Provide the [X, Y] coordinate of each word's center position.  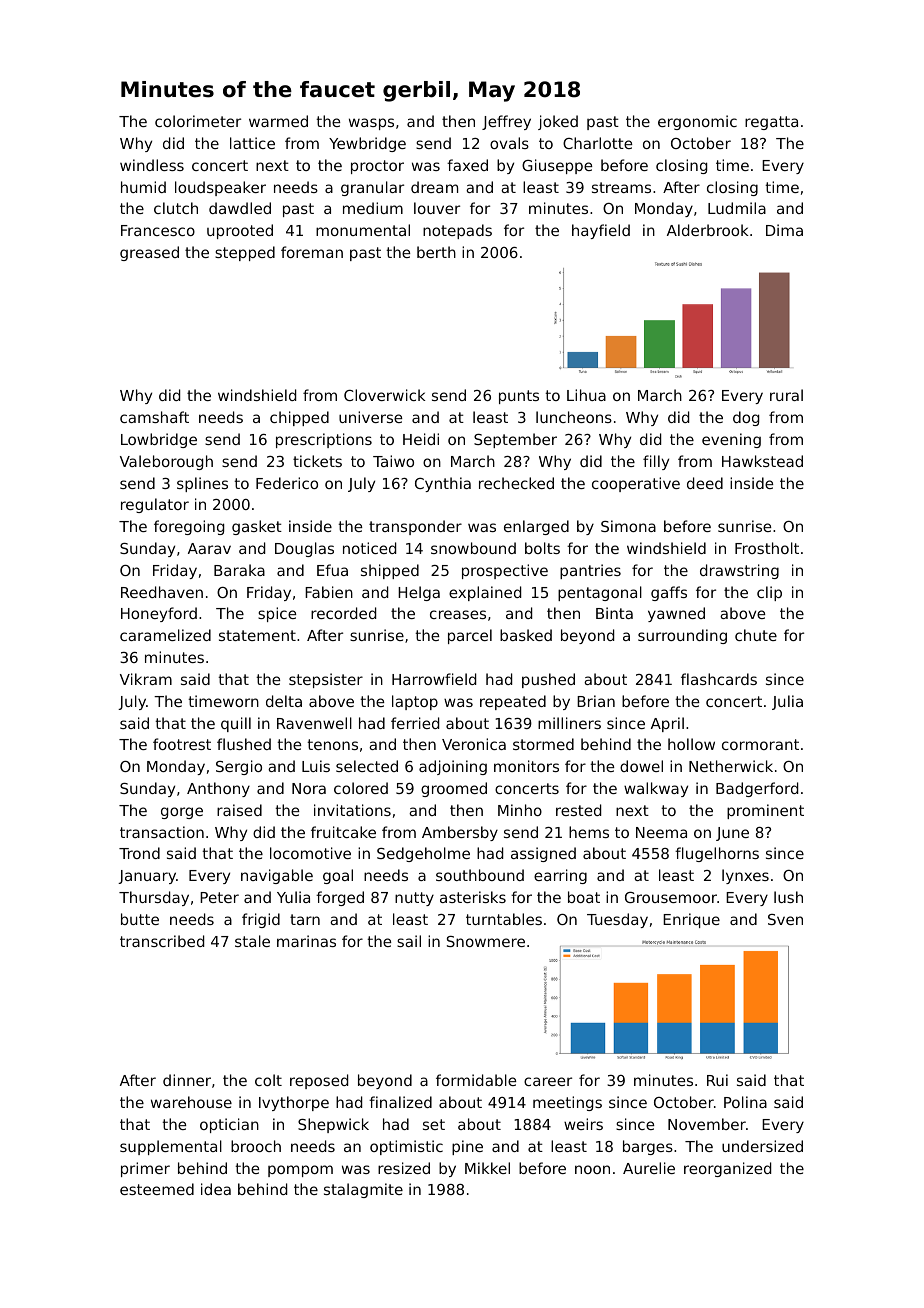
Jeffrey [506, 122]
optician [229, 1125]
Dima [784, 230]
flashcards [719, 679]
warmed [278, 121]
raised [239, 810]
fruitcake [343, 832]
